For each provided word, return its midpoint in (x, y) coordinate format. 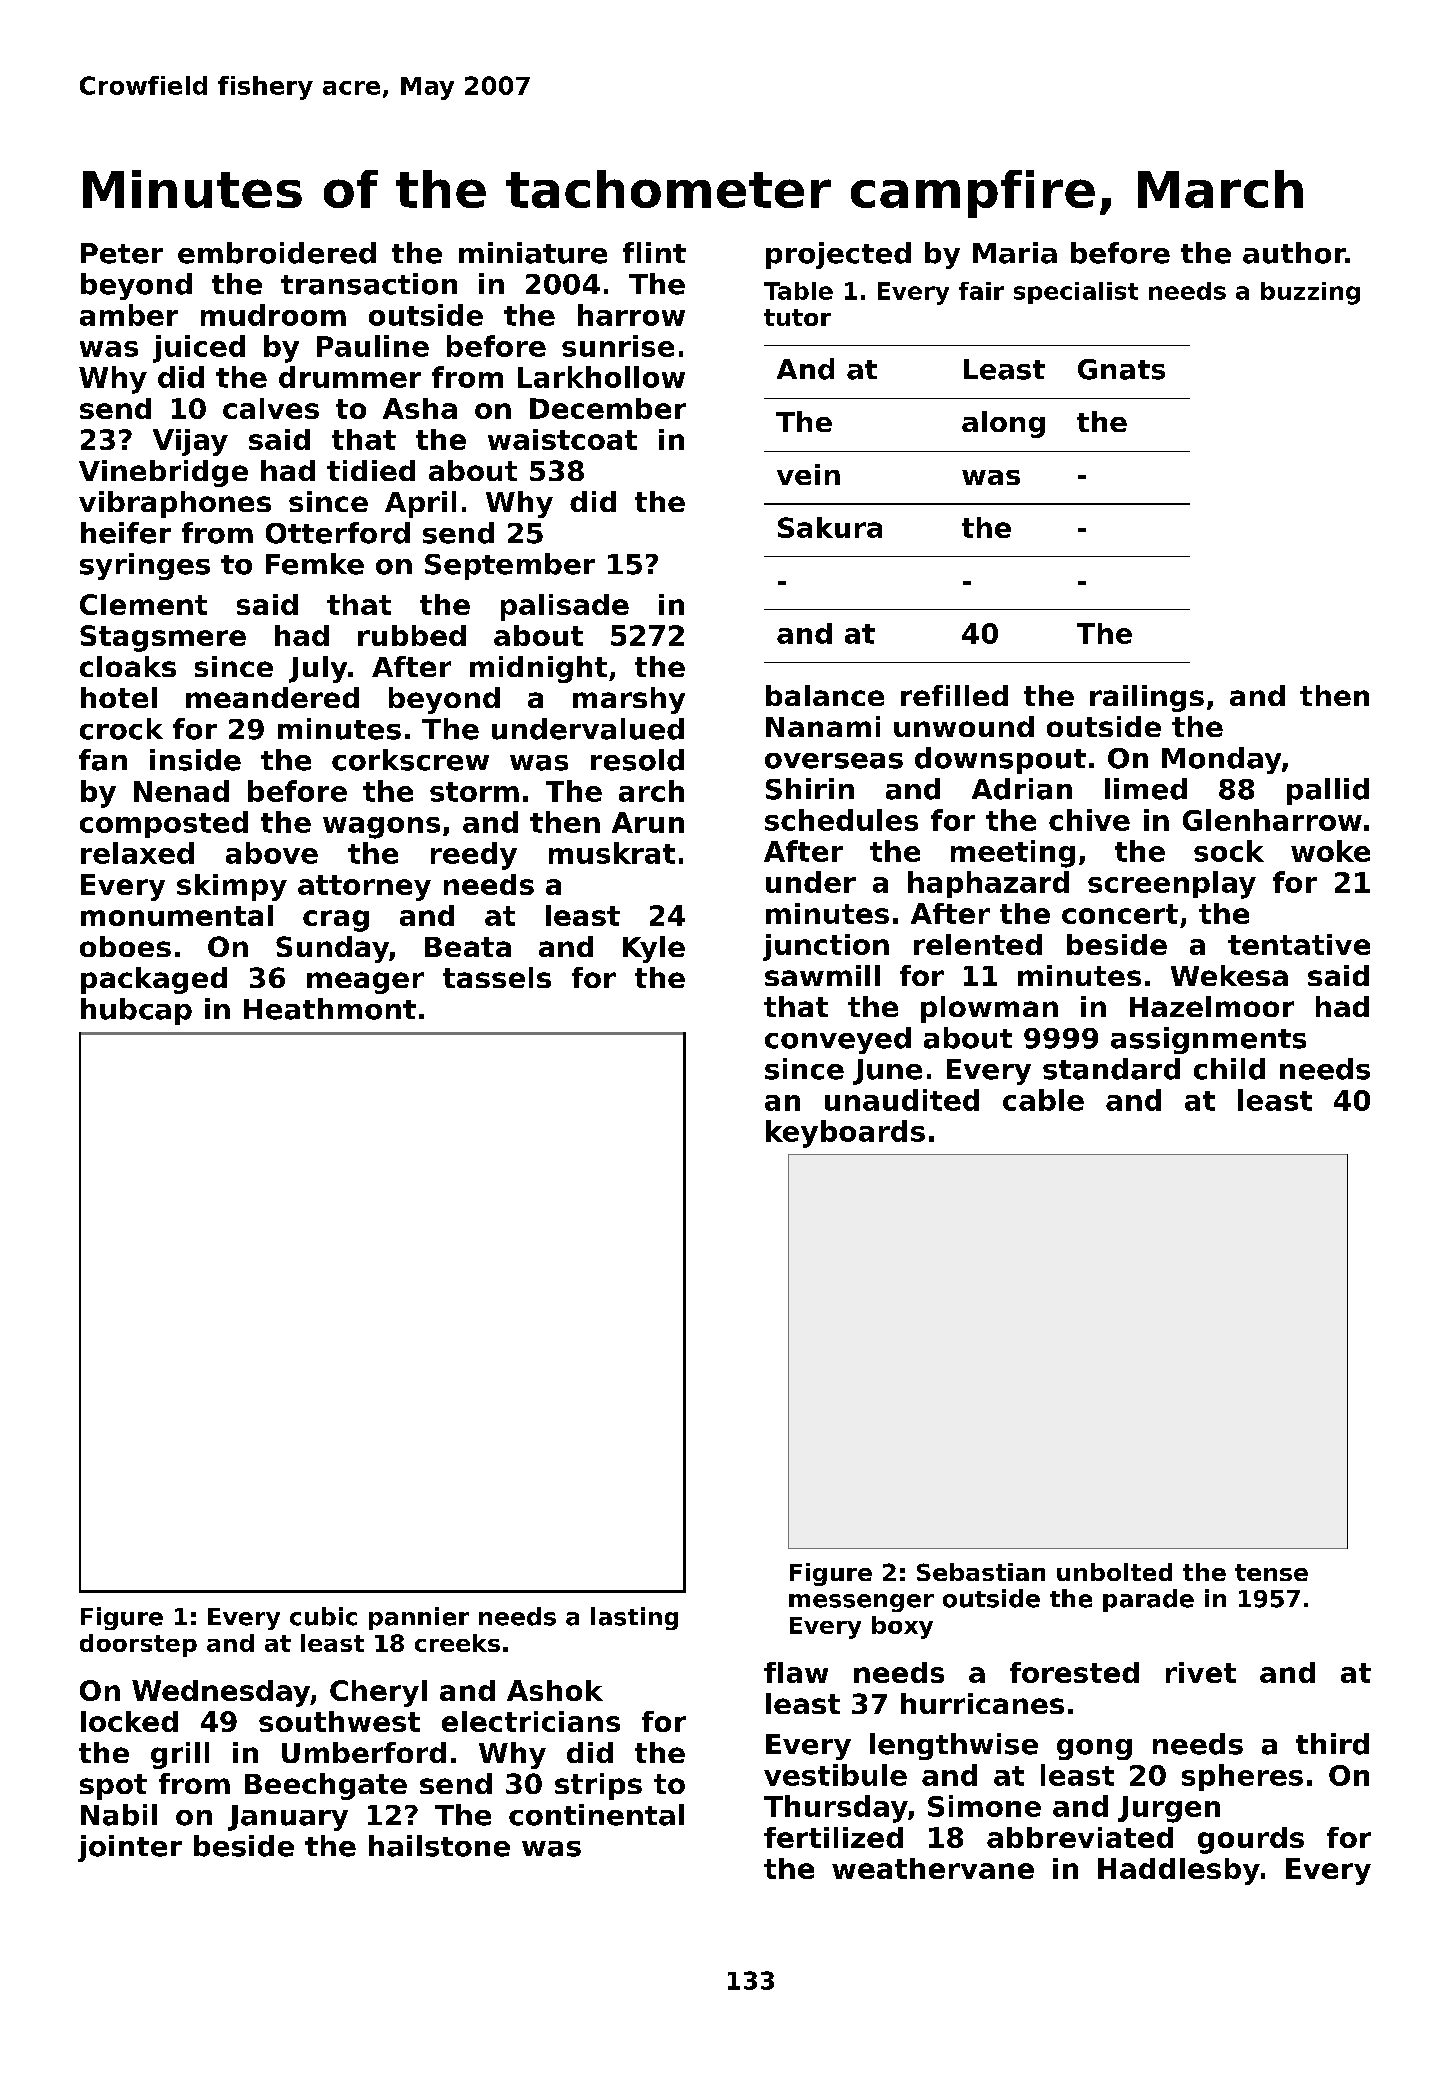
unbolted (1114, 1572)
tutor (797, 317)
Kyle (654, 949)
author (1294, 253)
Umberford (364, 1752)
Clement (143, 604)
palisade (565, 607)
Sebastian (981, 1572)
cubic (323, 1616)
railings (1147, 698)
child (1229, 1069)
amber (129, 315)
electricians (531, 1721)
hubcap (136, 1011)
